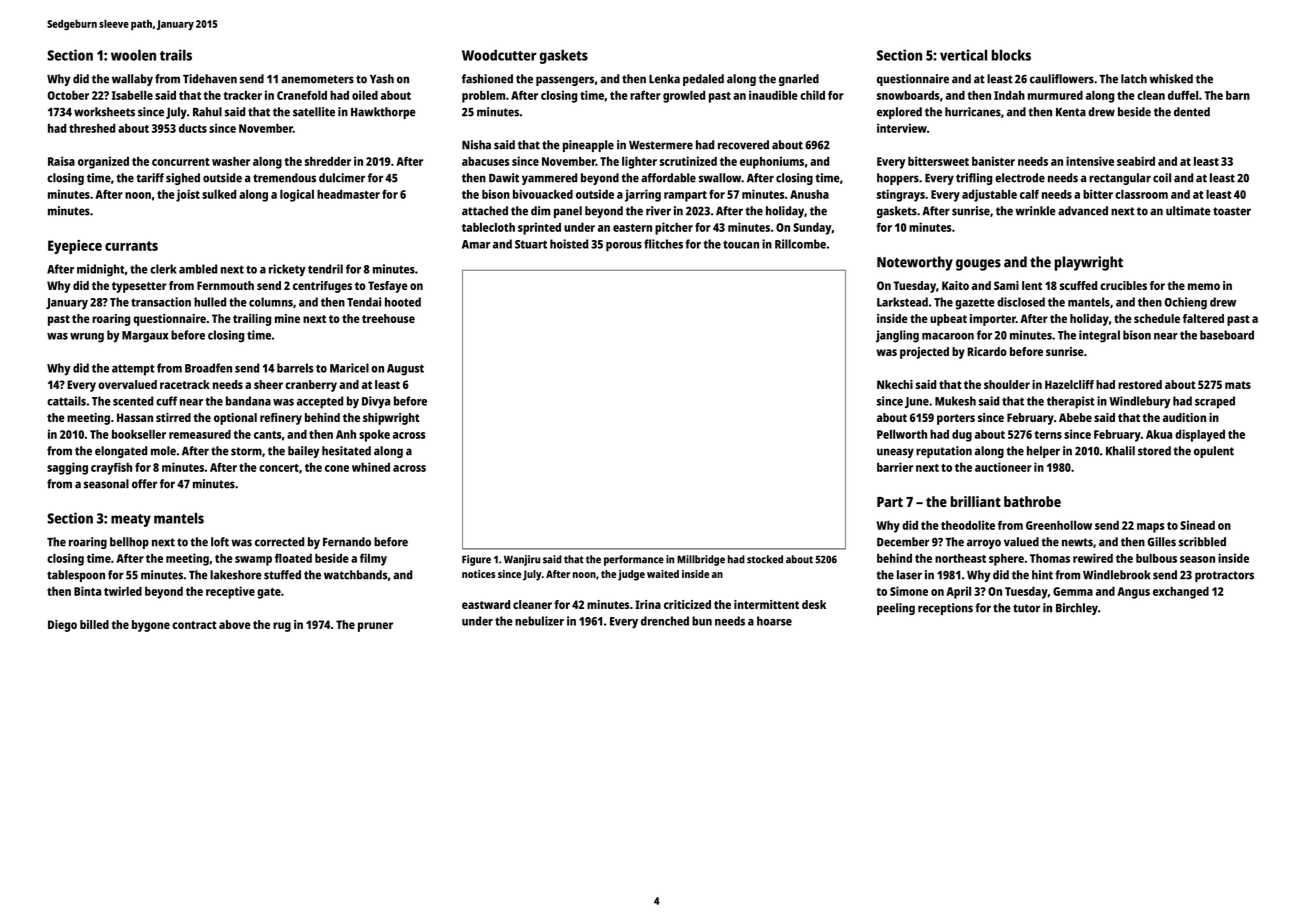 This screenshot has height=924, width=1308. I want to click on toaster, so click(1232, 211).
